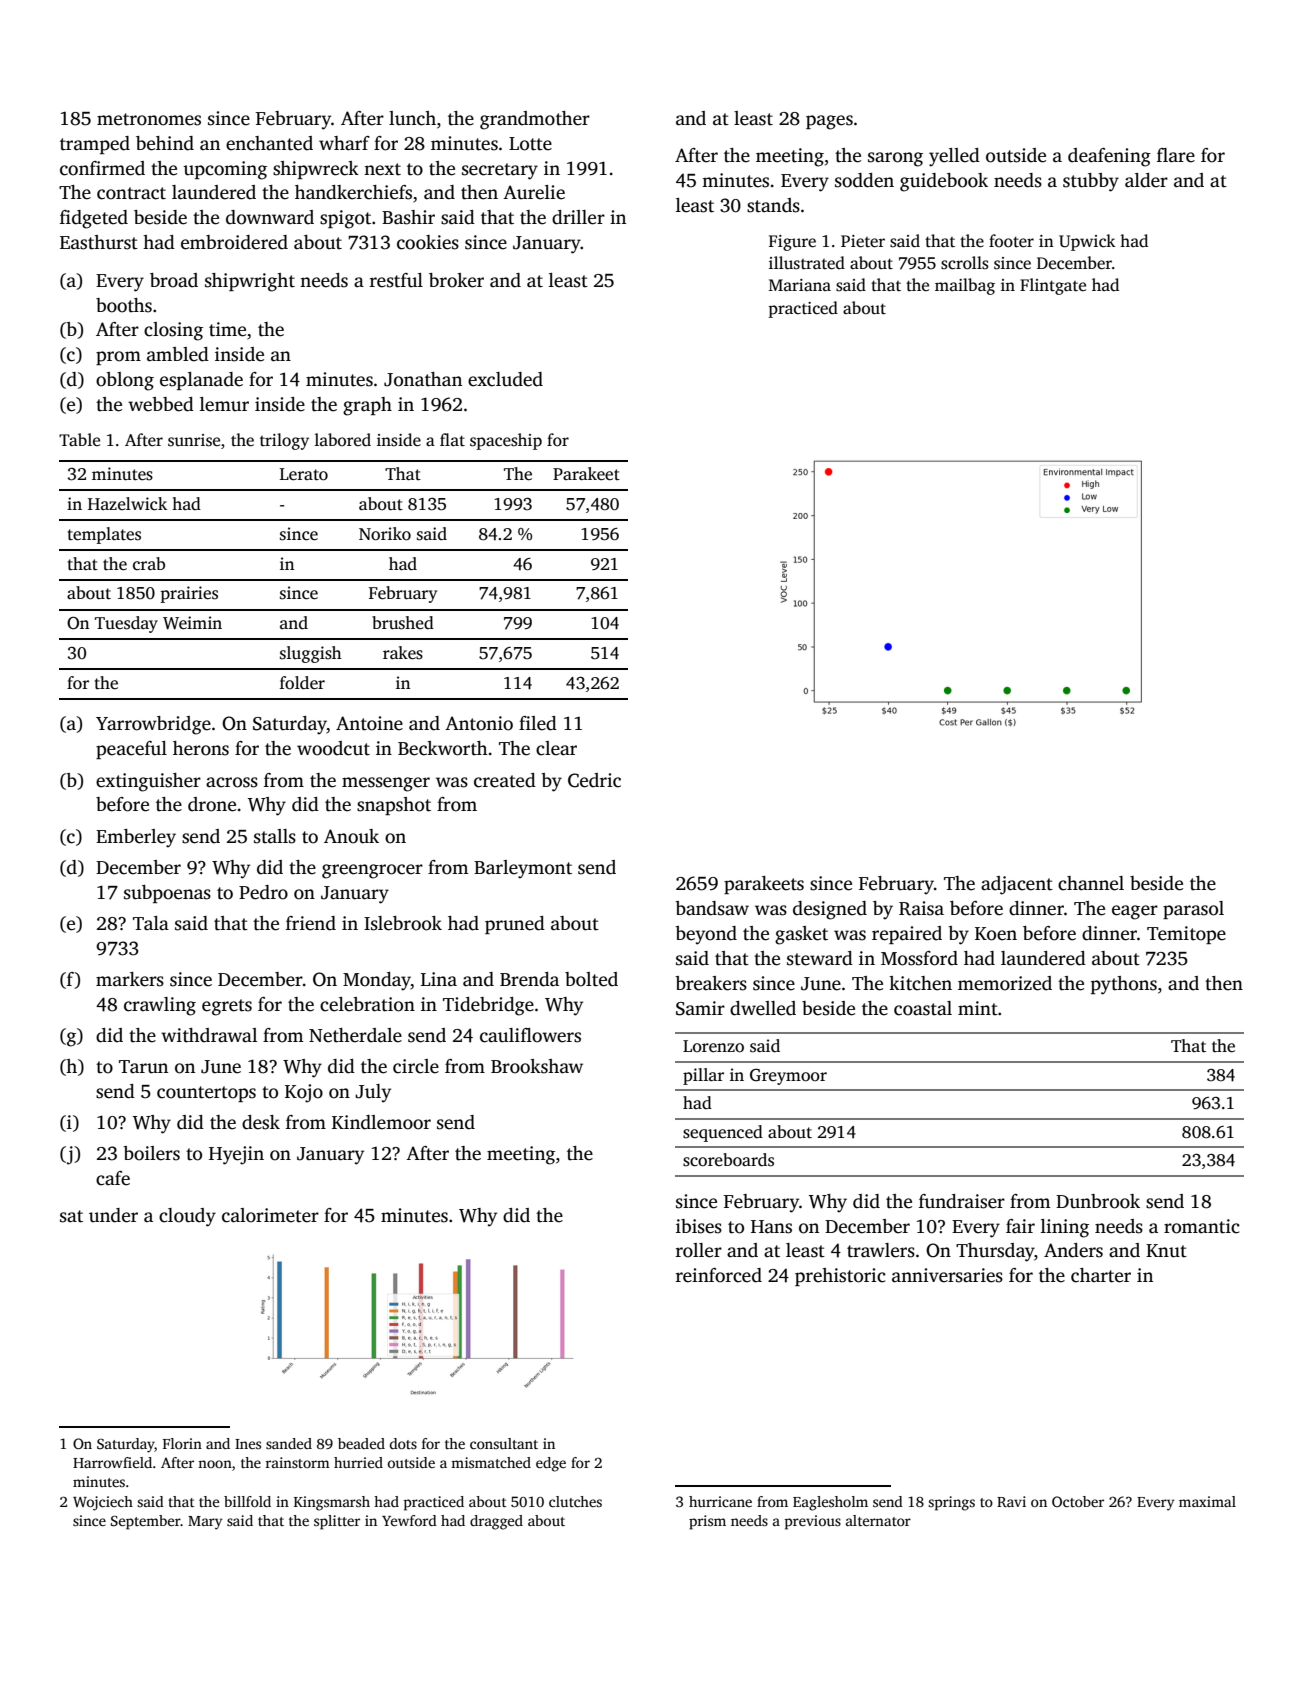 The image size is (1303, 1686). Describe the element at coordinates (812, 1522) in the document. I see `previous` at that location.
